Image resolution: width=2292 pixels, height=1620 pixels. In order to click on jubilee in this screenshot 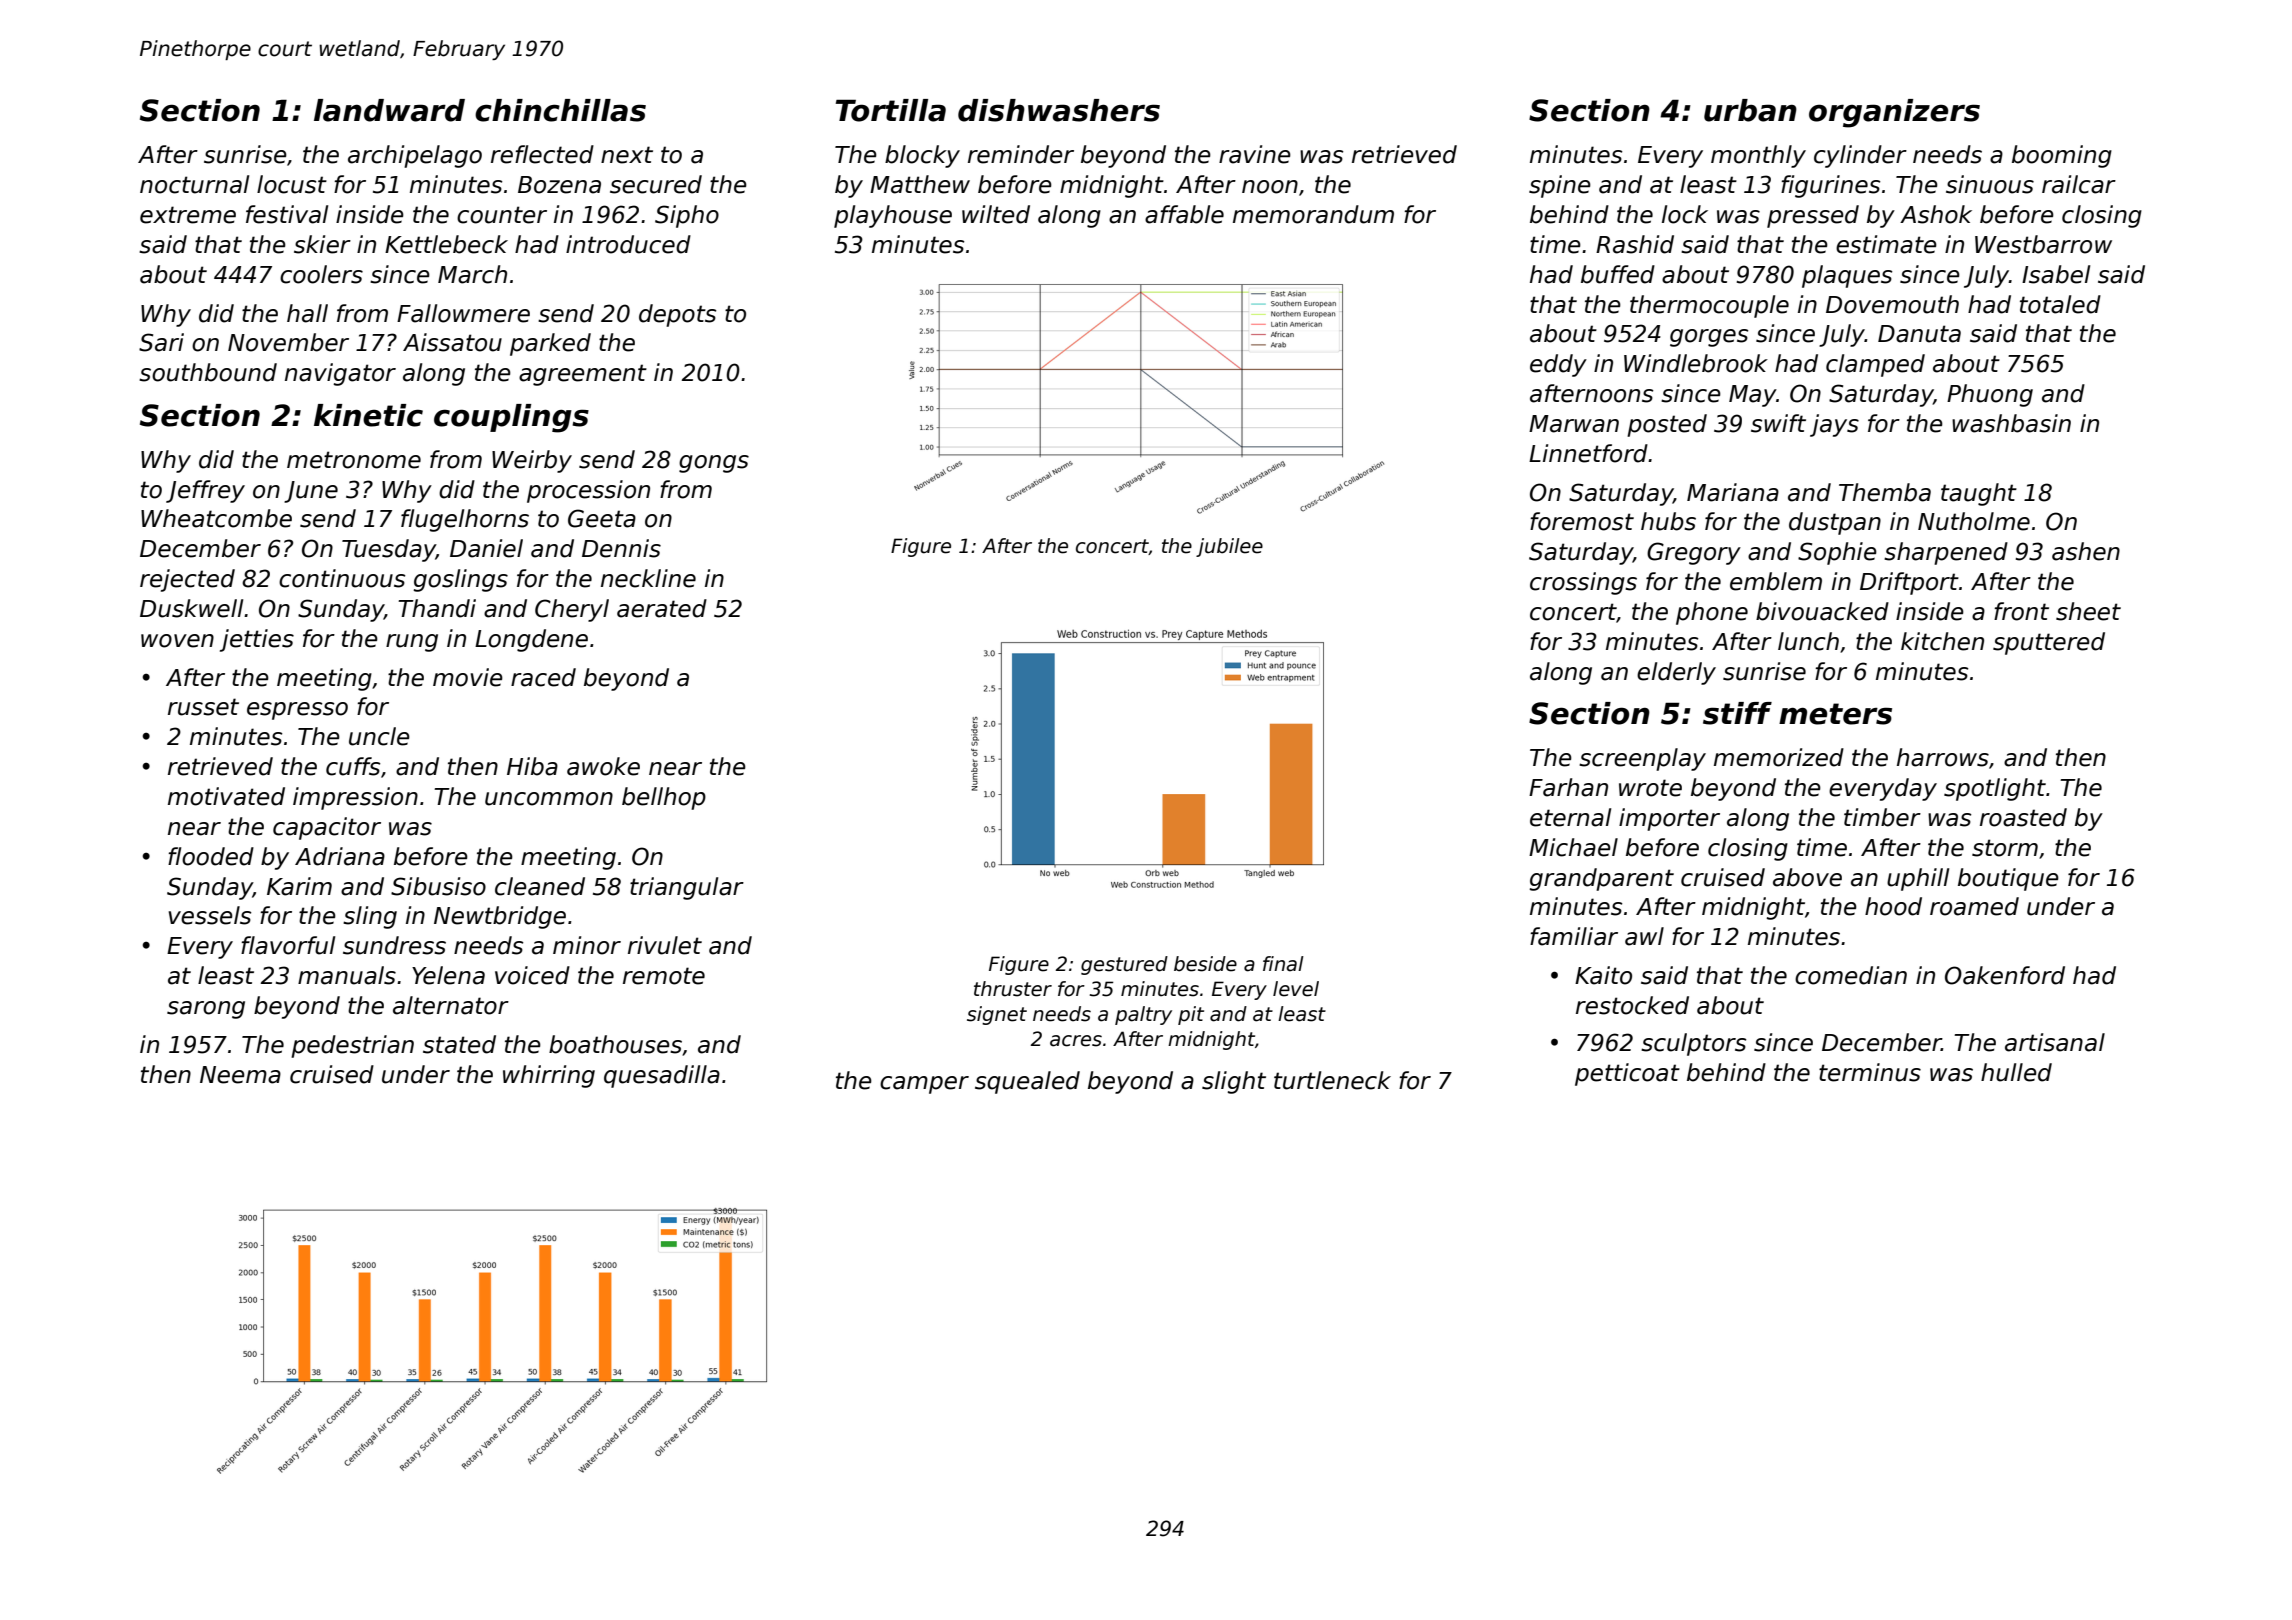, I will do `click(1229, 547)`.
